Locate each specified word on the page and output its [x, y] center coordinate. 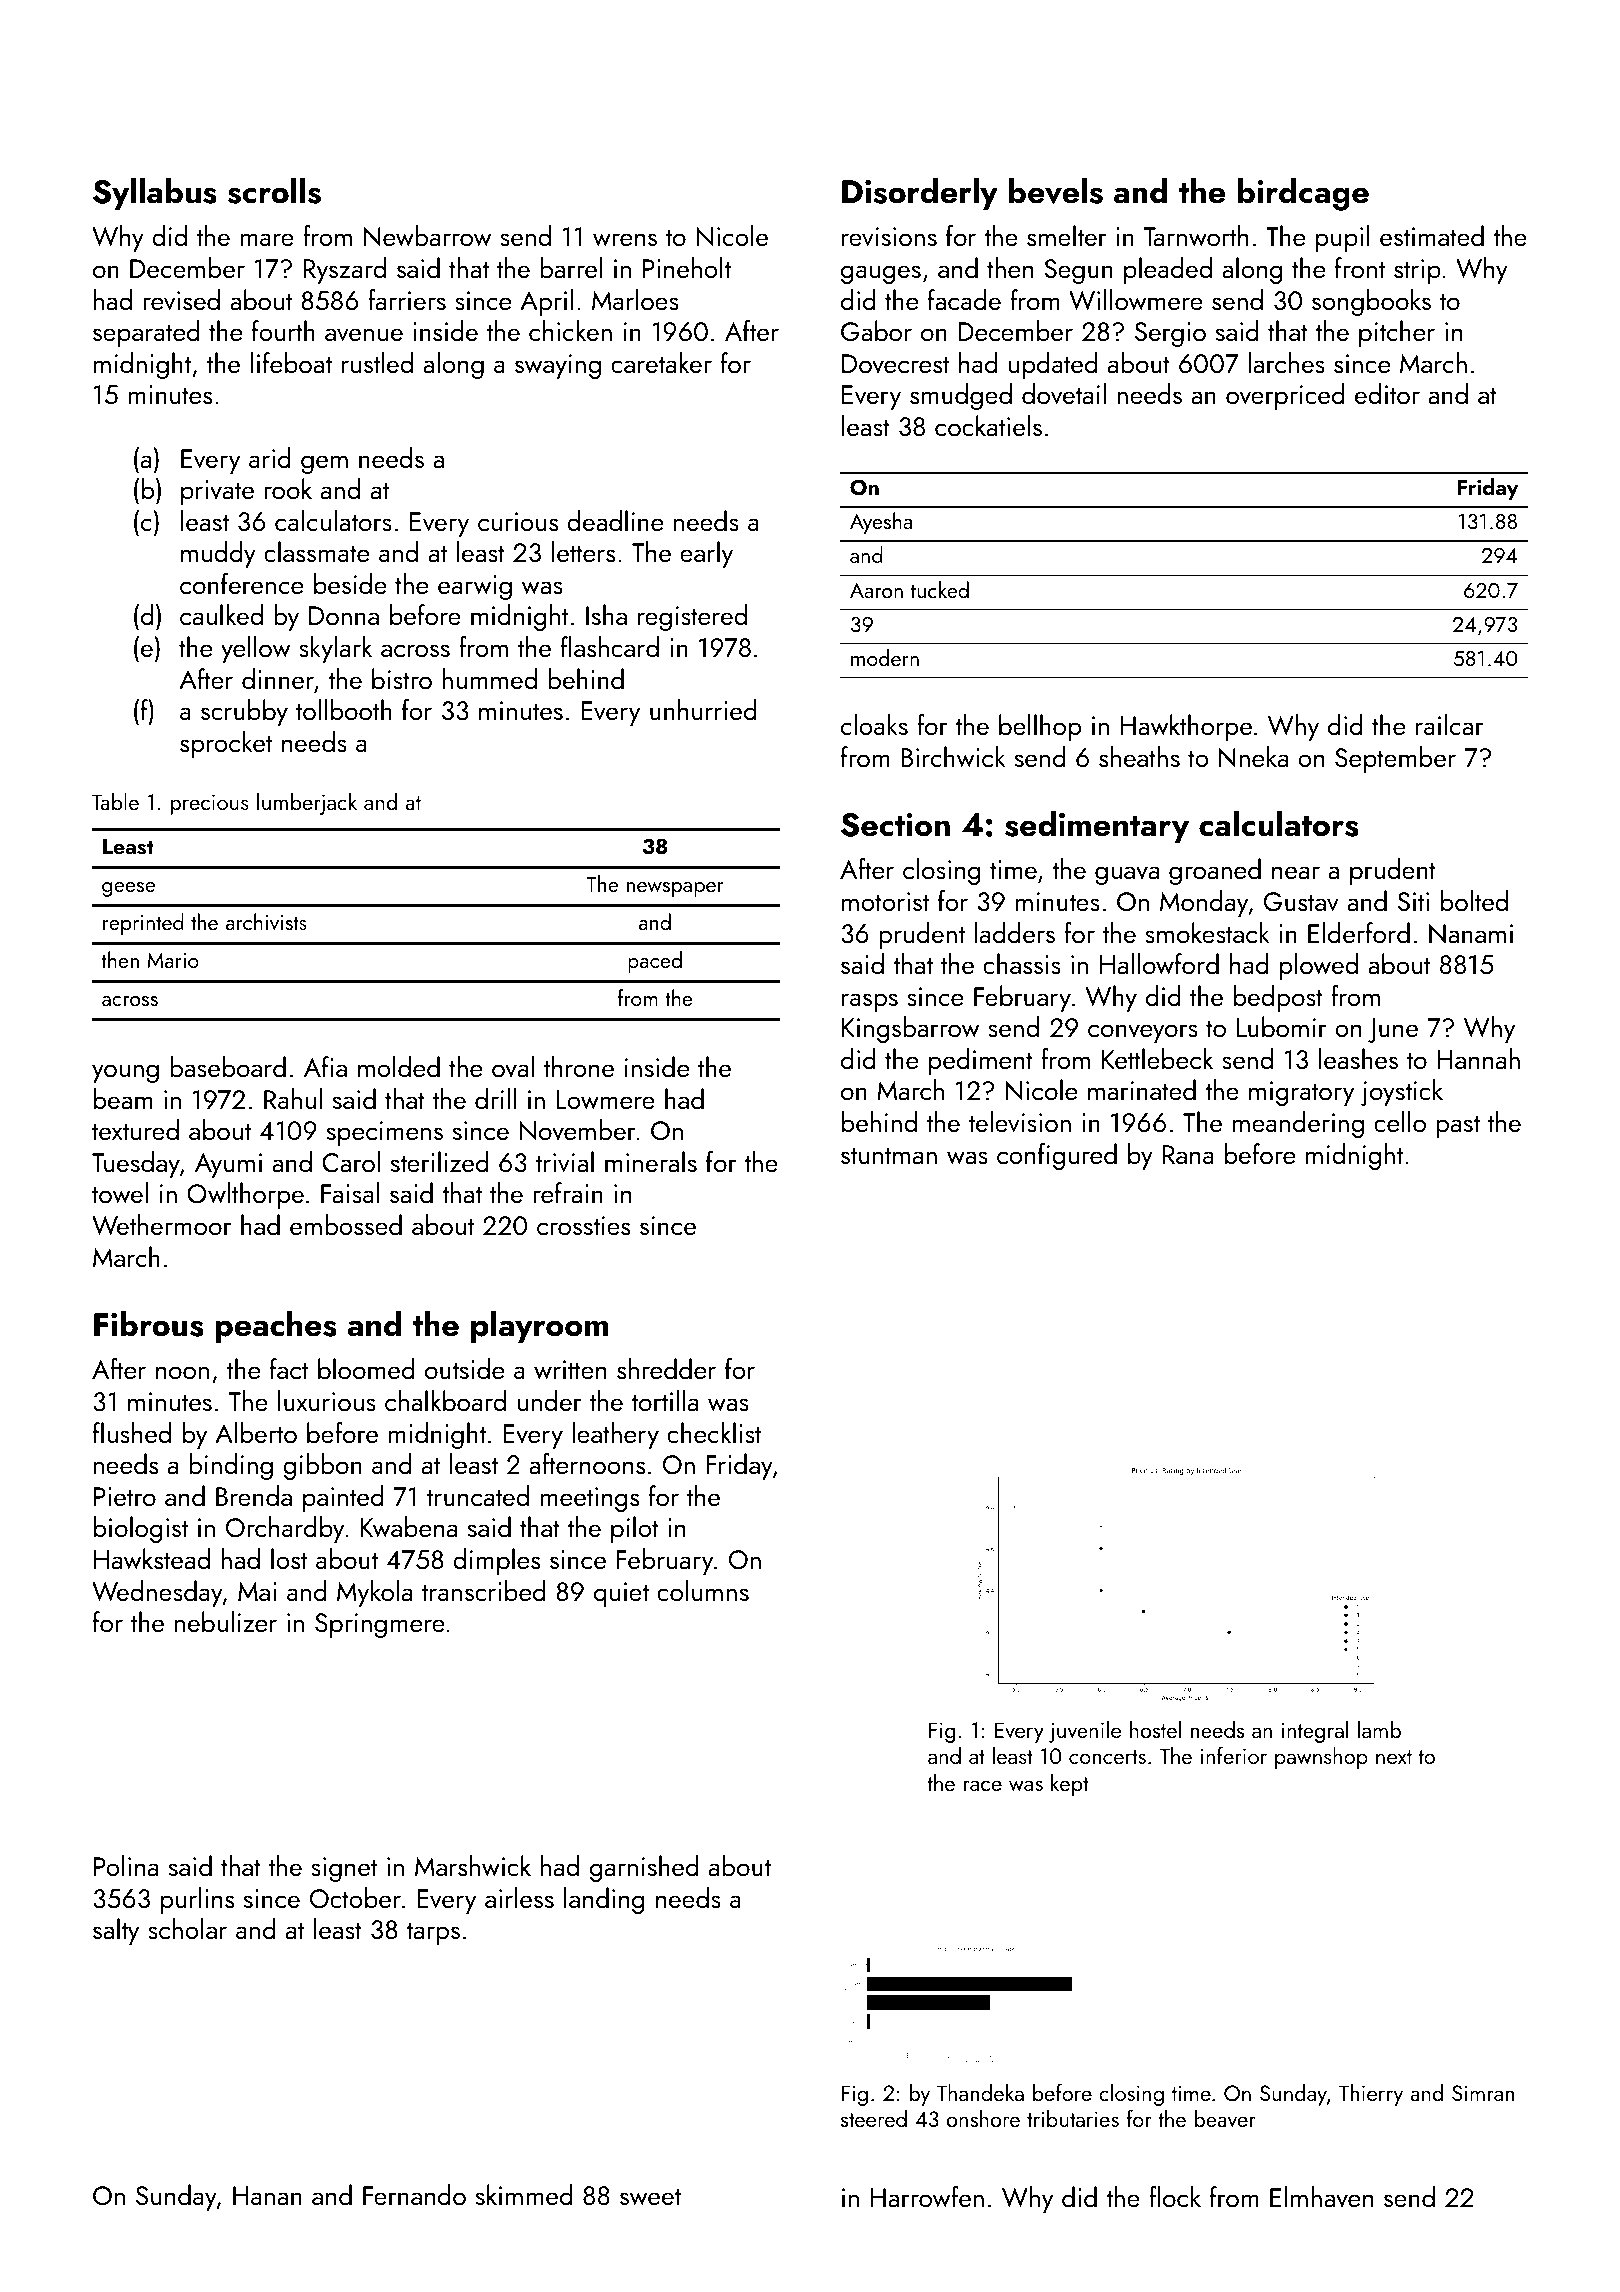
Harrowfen [927, 2197]
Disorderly [920, 194]
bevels [1056, 191]
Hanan [267, 2195]
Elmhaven [1321, 2197]
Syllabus [155, 194]
